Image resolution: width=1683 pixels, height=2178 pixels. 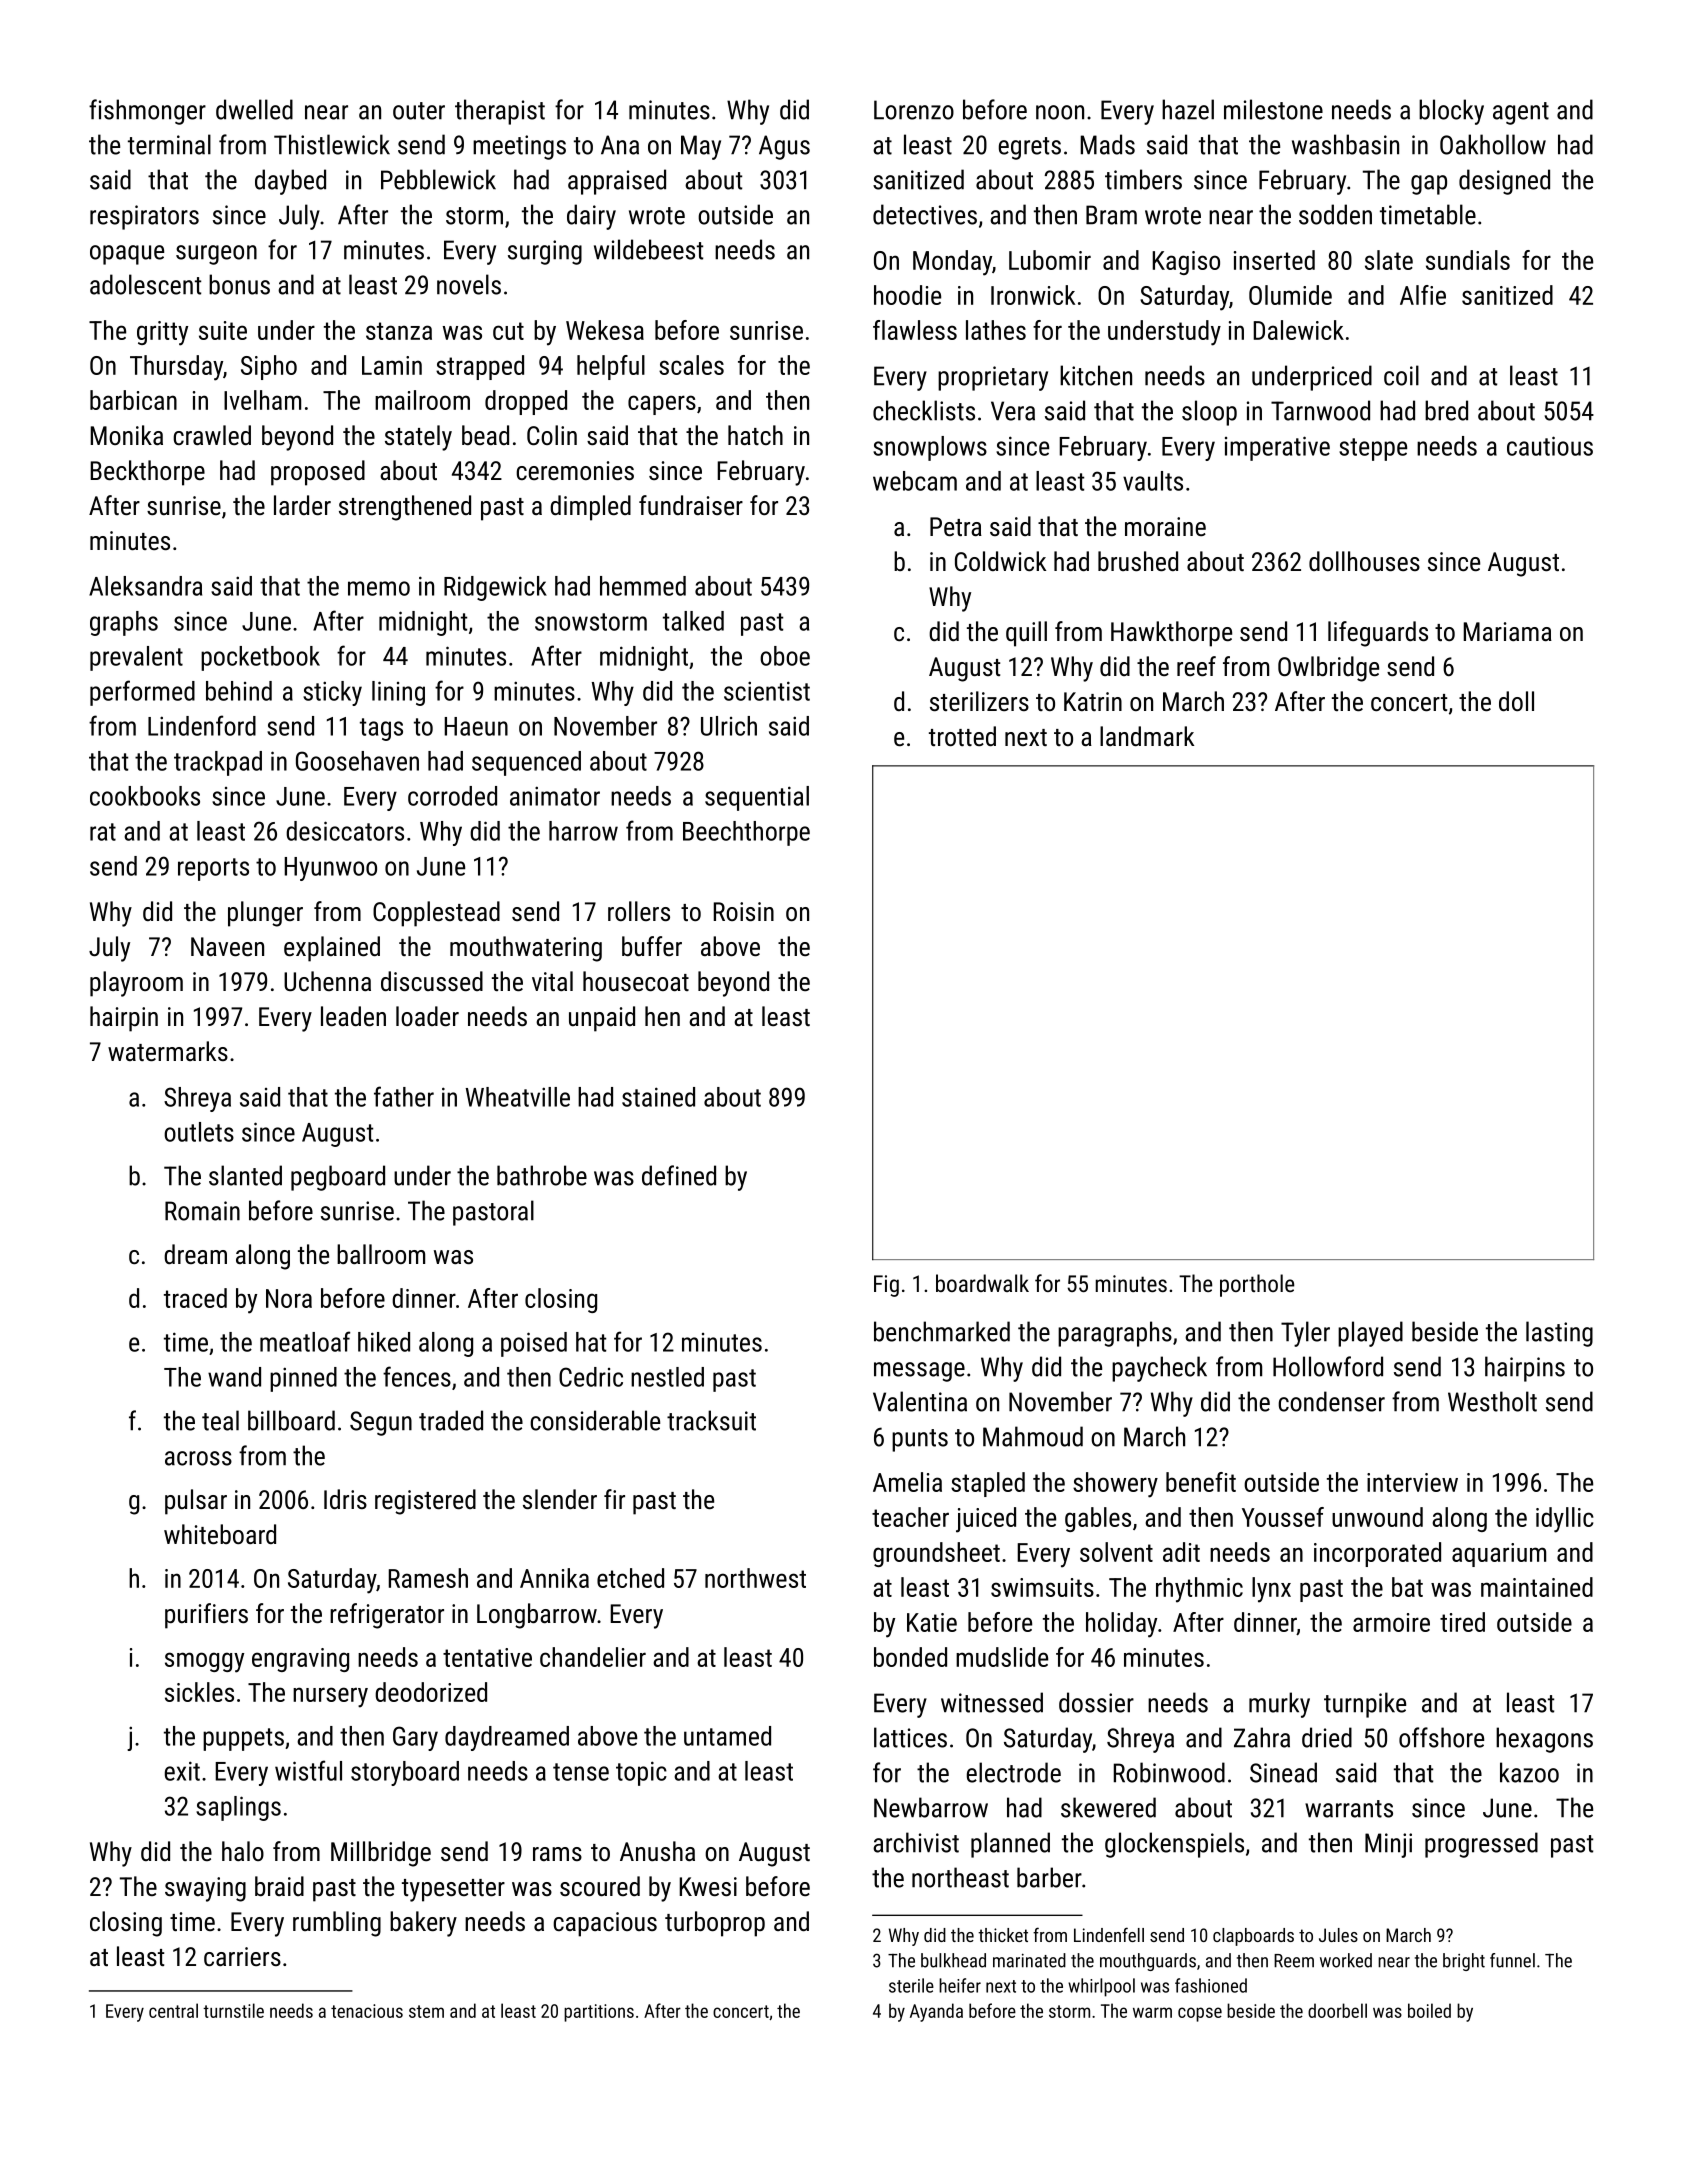 What do you see at coordinates (198, 1458) in the screenshot?
I see `across` at bounding box center [198, 1458].
